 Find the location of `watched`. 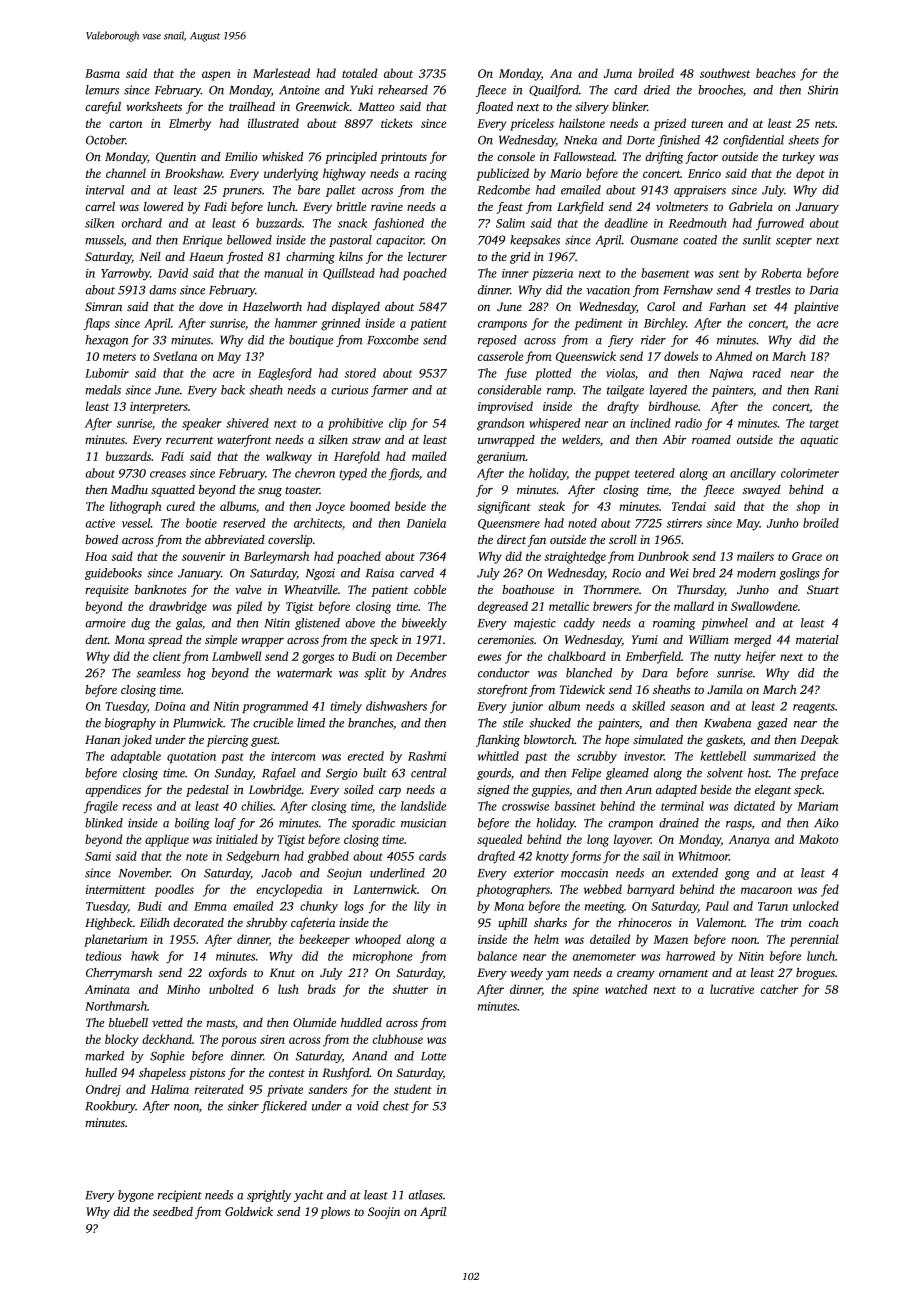

watched is located at coordinates (626, 989).
